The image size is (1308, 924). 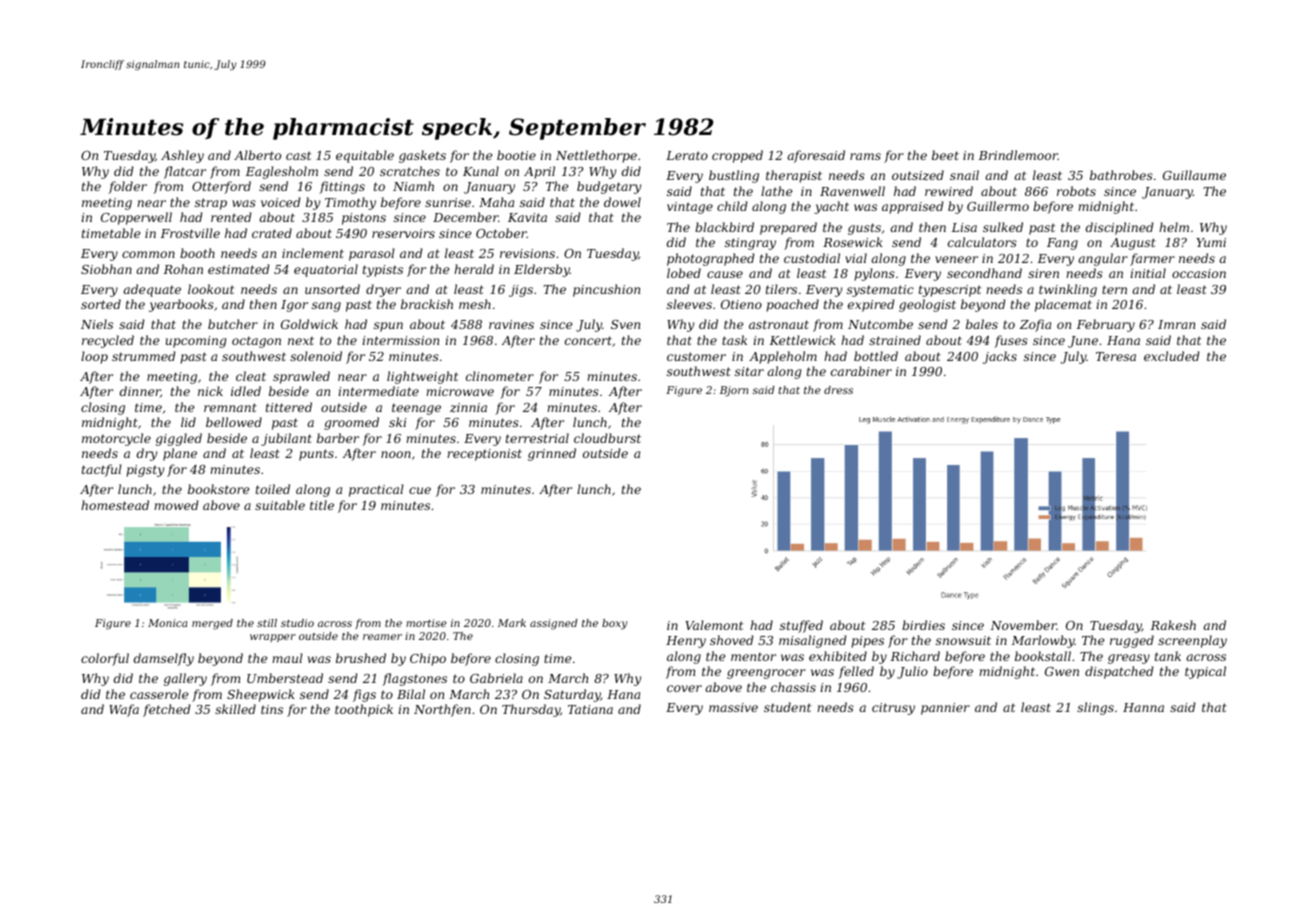 What do you see at coordinates (923, 625) in the document?
I see `birdies` at bounding box center [923, 625].
